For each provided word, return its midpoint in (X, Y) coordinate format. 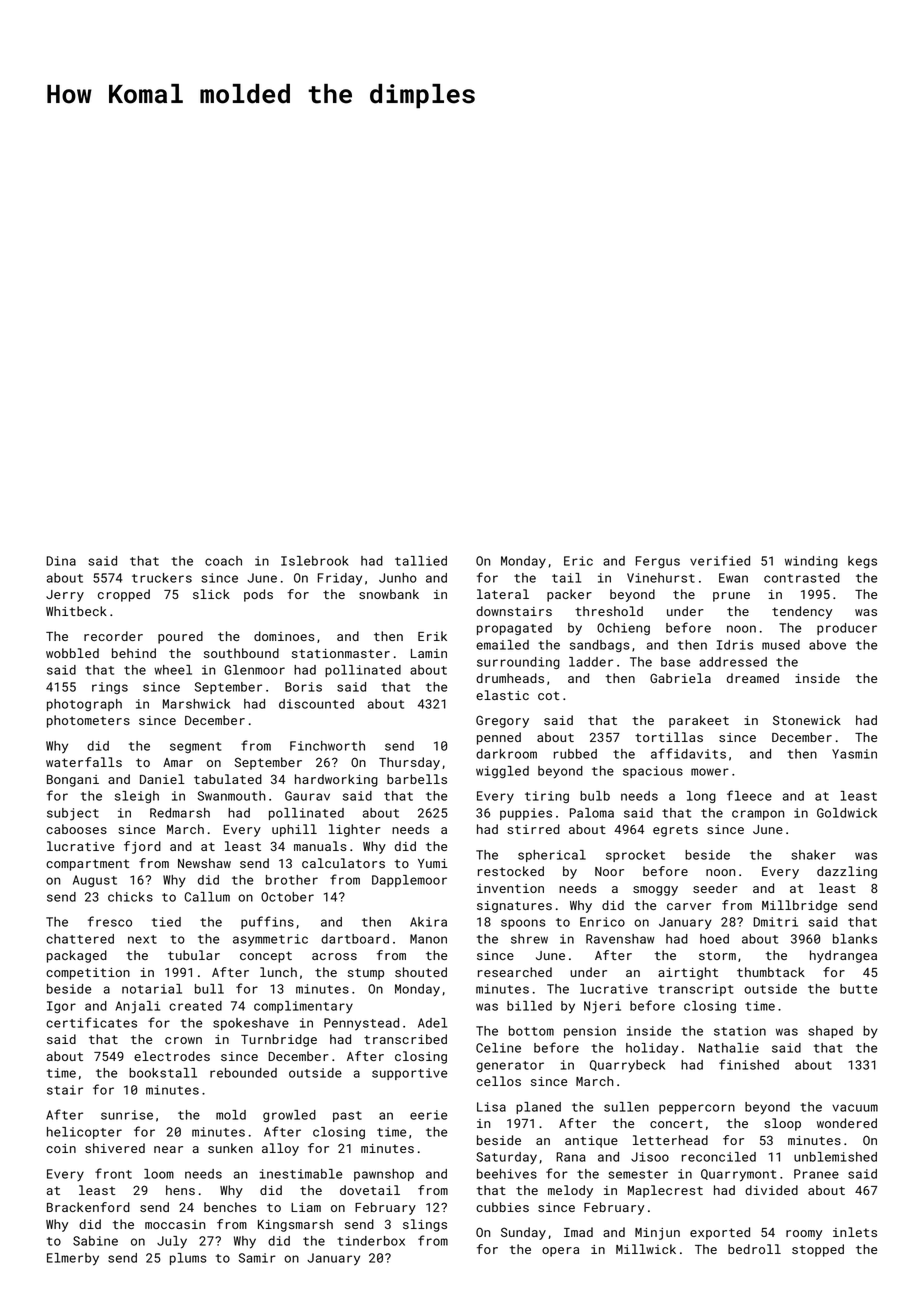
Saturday (506, 1158)
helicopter (84, 1133)
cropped (124, 595)
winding (811, 562)
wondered (847, 1123)
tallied (421, 561)
